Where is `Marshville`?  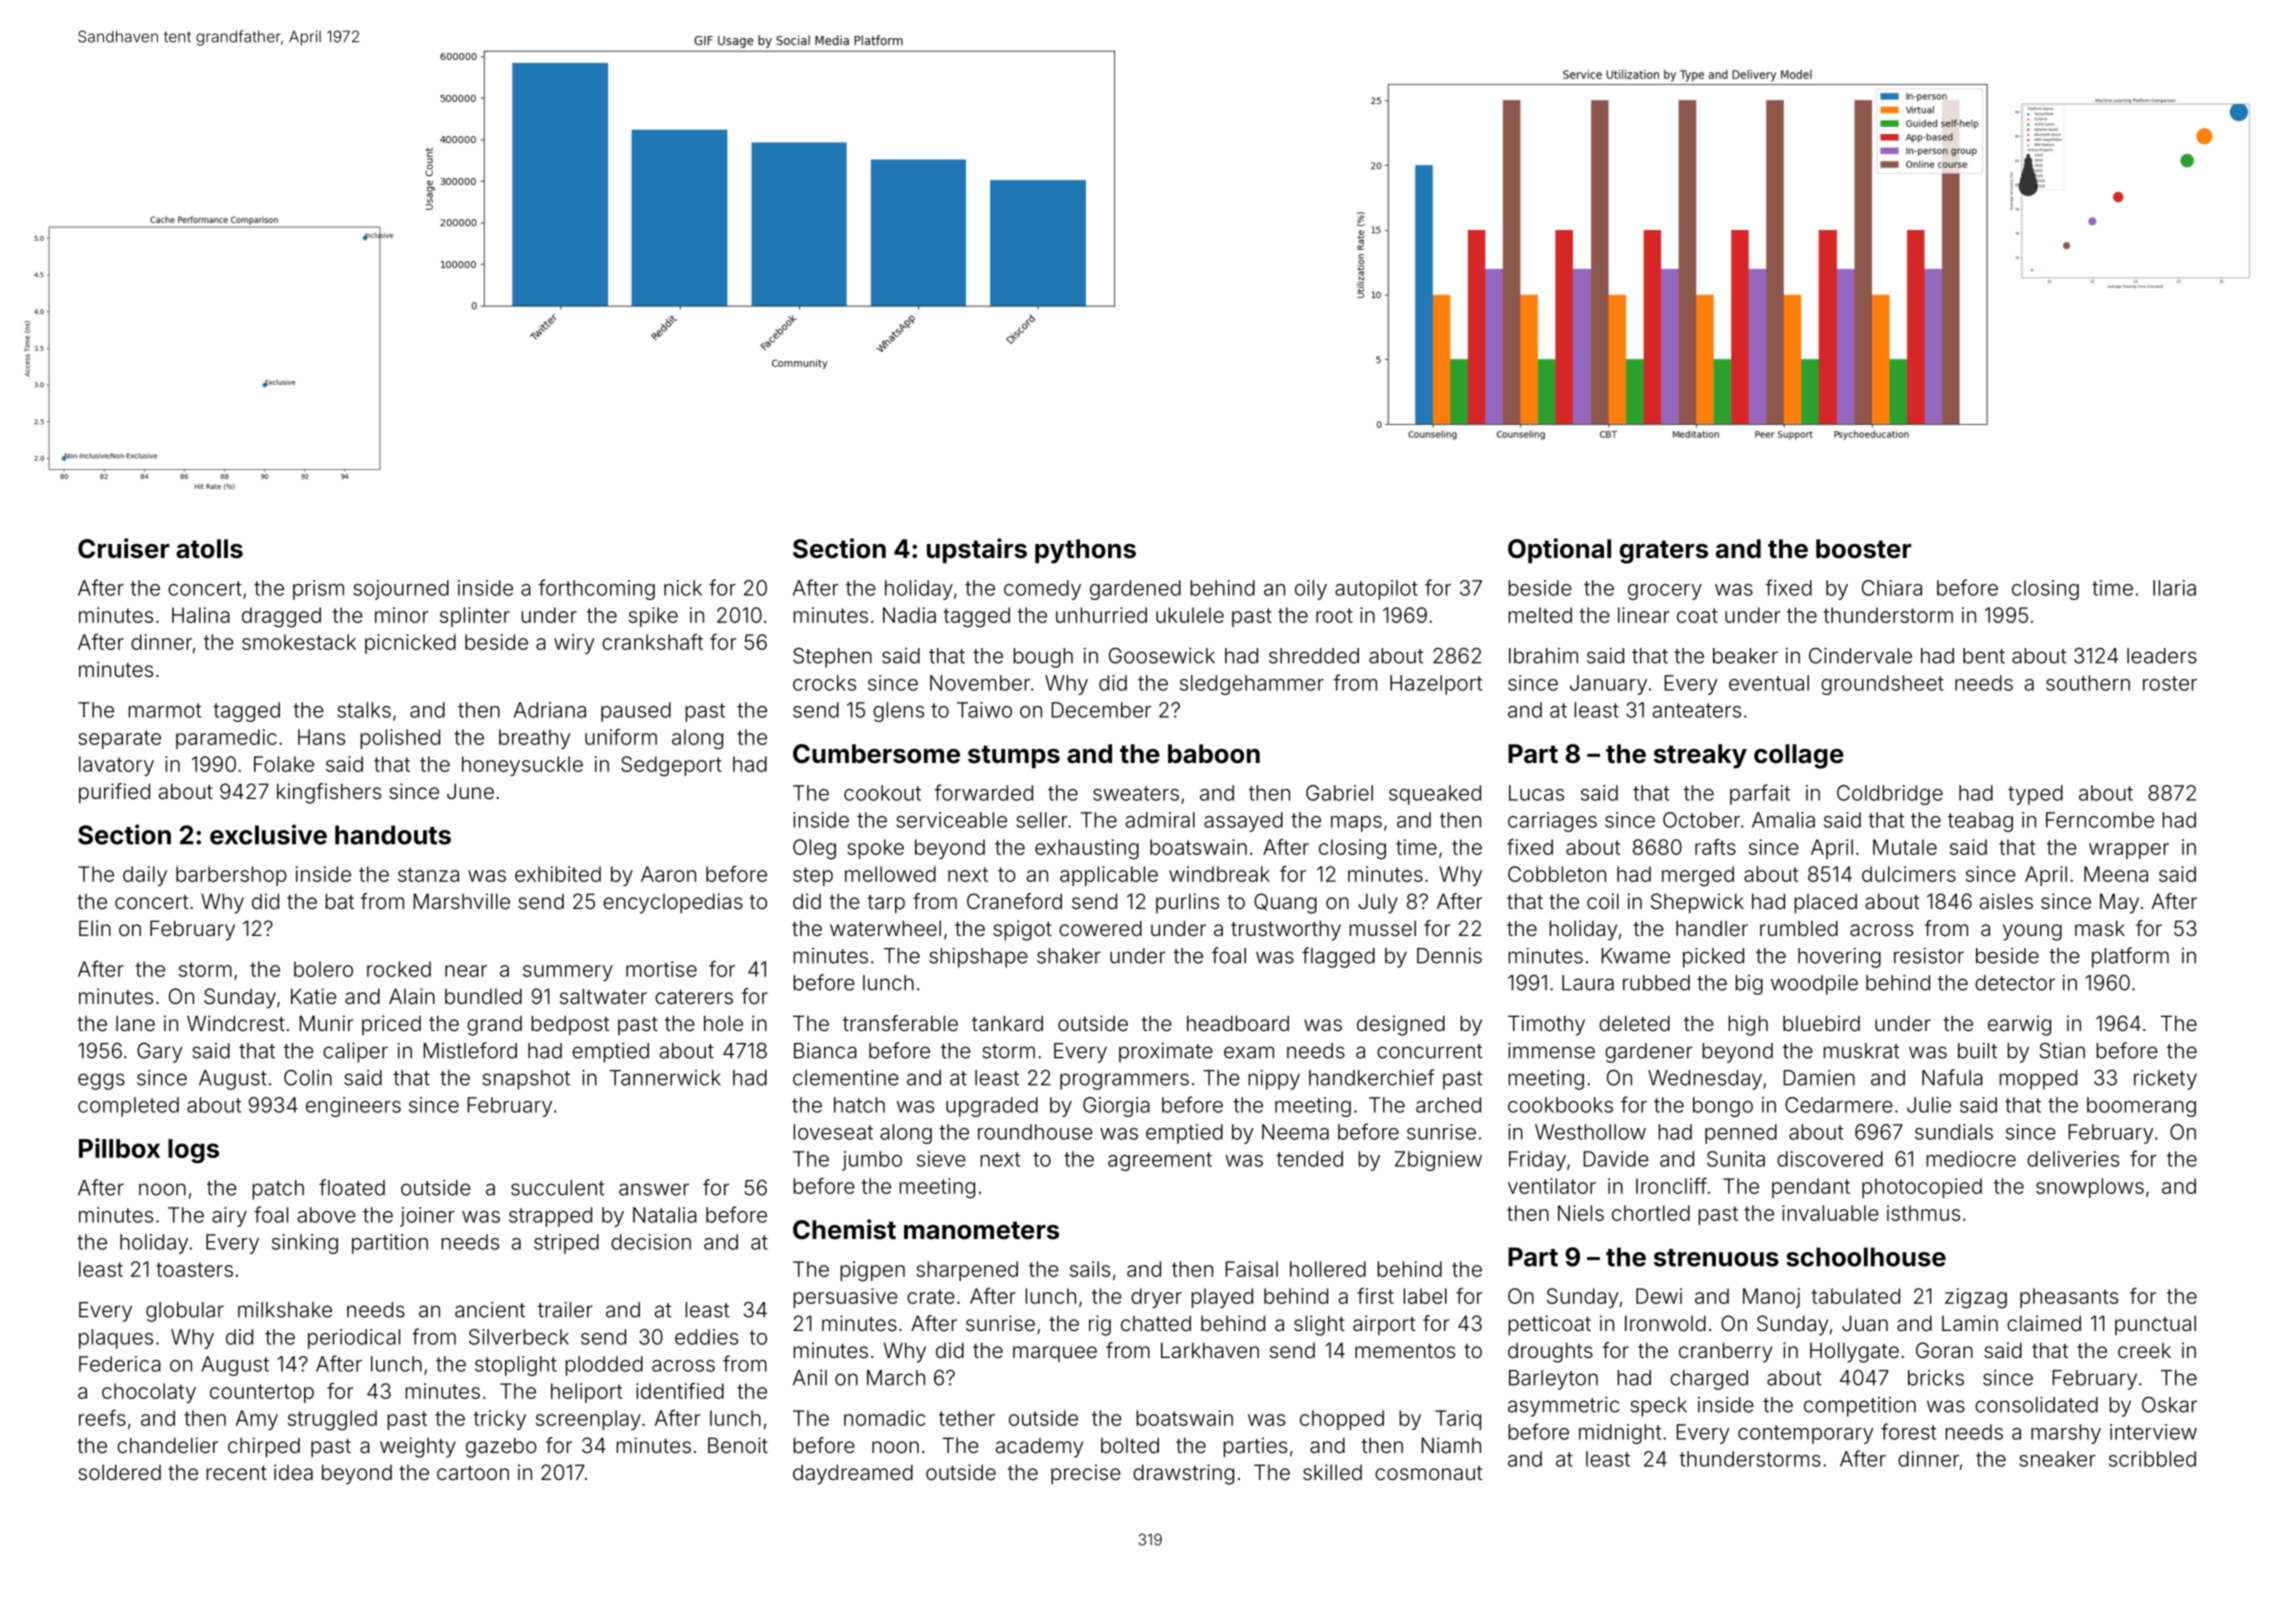
Marshville is located at coordinates (462, 901).
